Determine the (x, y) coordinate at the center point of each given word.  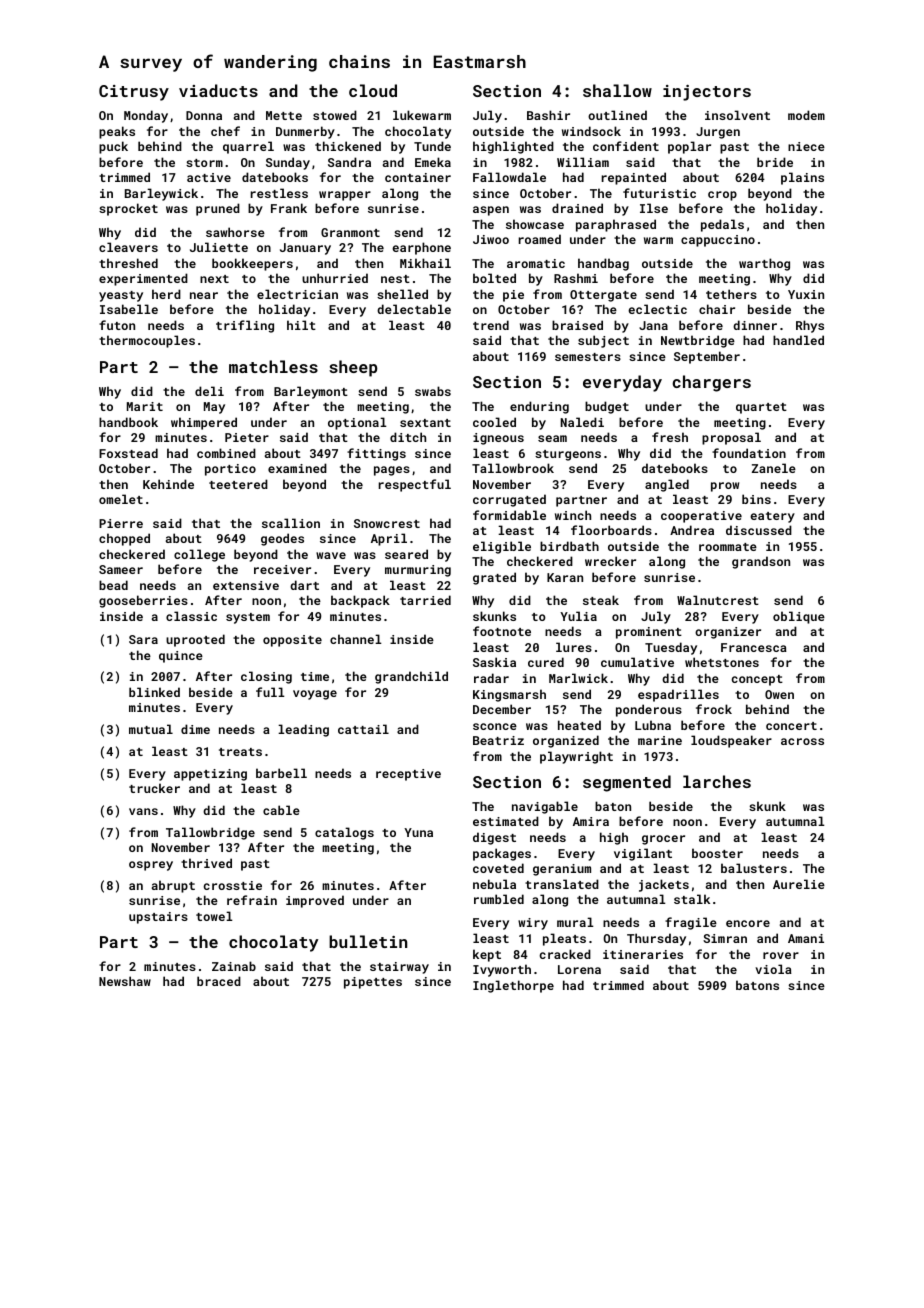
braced (219, 981)
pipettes (373, 983)
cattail (363, 729)
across (802, 741)
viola (773, 969)
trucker (154, 788)
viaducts (218, 90)
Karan (565, 577)
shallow (617, 90)
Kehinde (168, 484)
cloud (373, 90)
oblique (799, 617)
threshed (128, 263)
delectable (414, 309)
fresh (670, 437)
